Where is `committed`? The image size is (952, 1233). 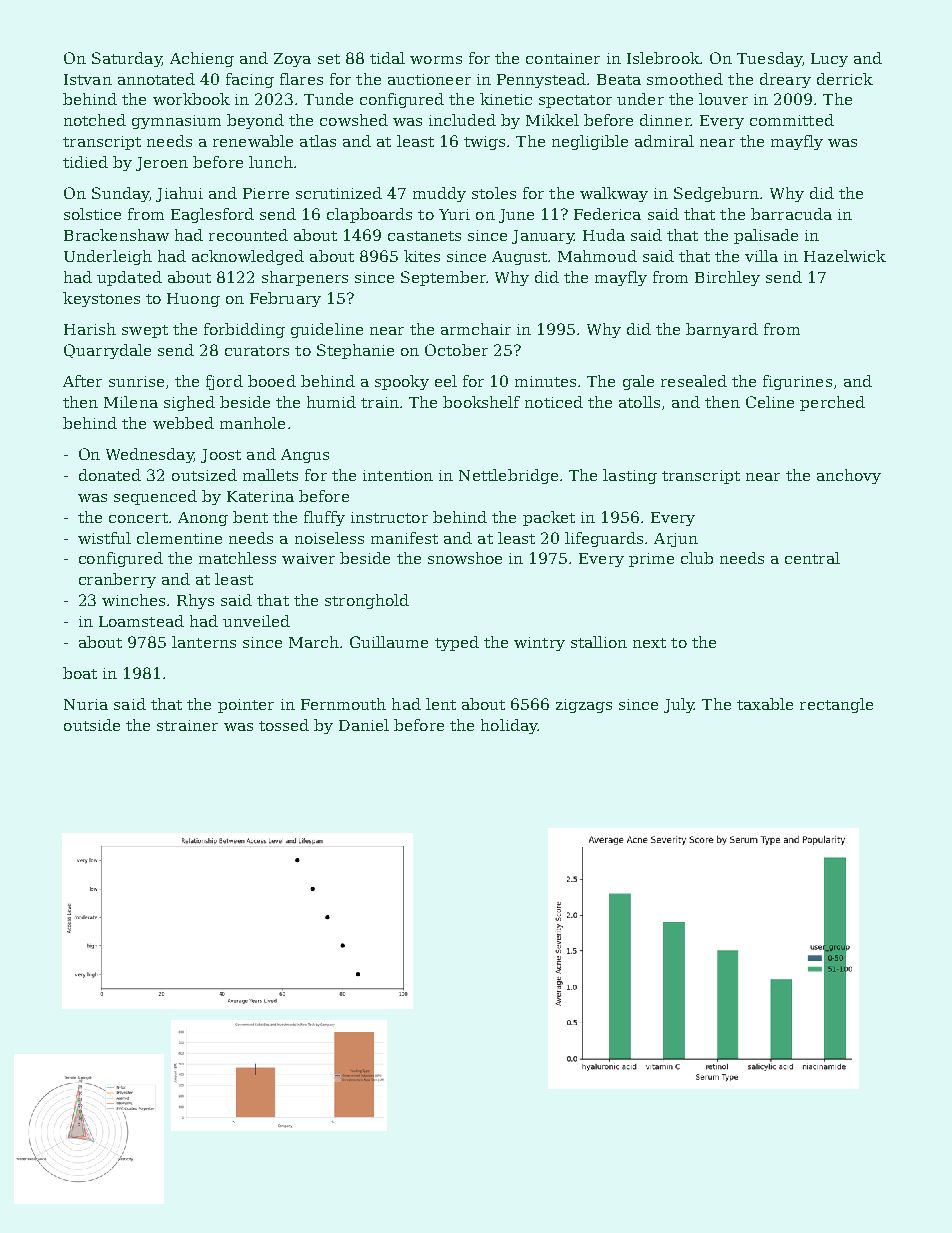 committed is located at coordinates (792, 120).
